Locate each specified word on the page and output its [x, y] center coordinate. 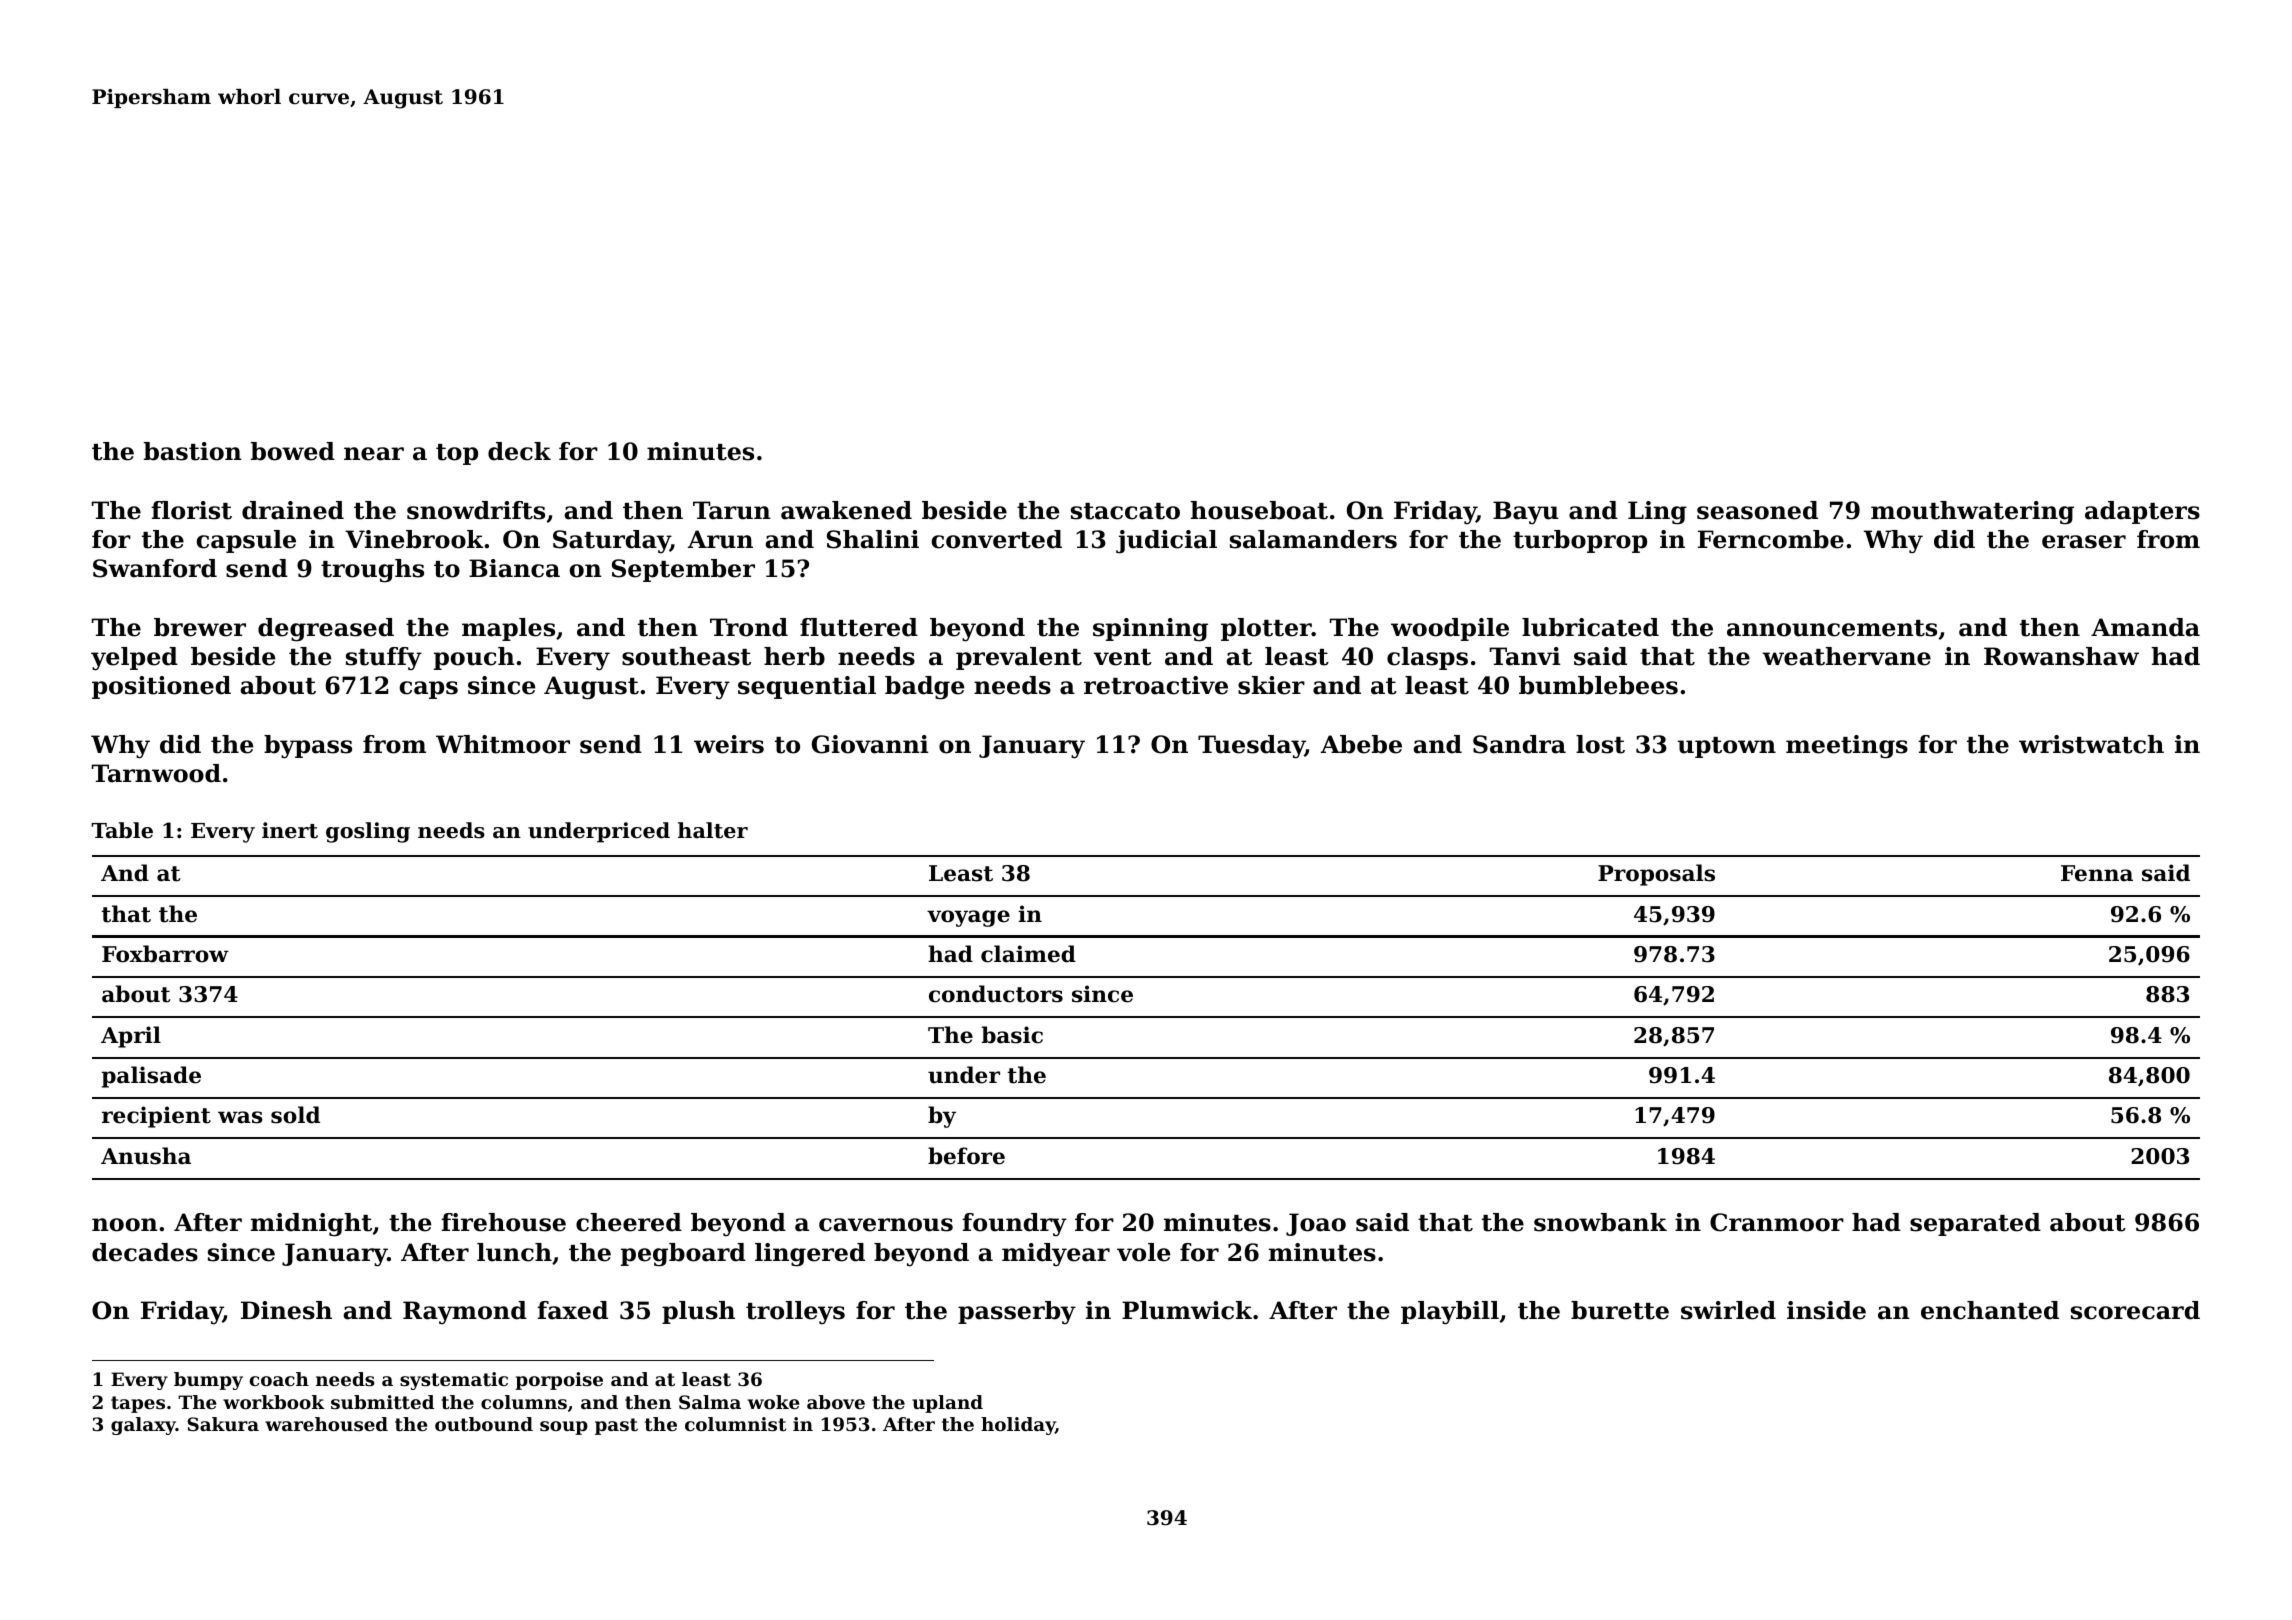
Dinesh [286, 1310]
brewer [200, 627]
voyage [968, 918]
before [966, 1156]
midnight [311, 1225]
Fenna [2097, 873]
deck [519, 451]
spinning [1150, 630]
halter [713, 830]
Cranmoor [1777, 1222]
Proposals [1656, 875]
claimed [1028, 954]
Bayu [1526, 512]
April [131, 1037]
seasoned [1757, 510]
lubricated [1590, 627]
